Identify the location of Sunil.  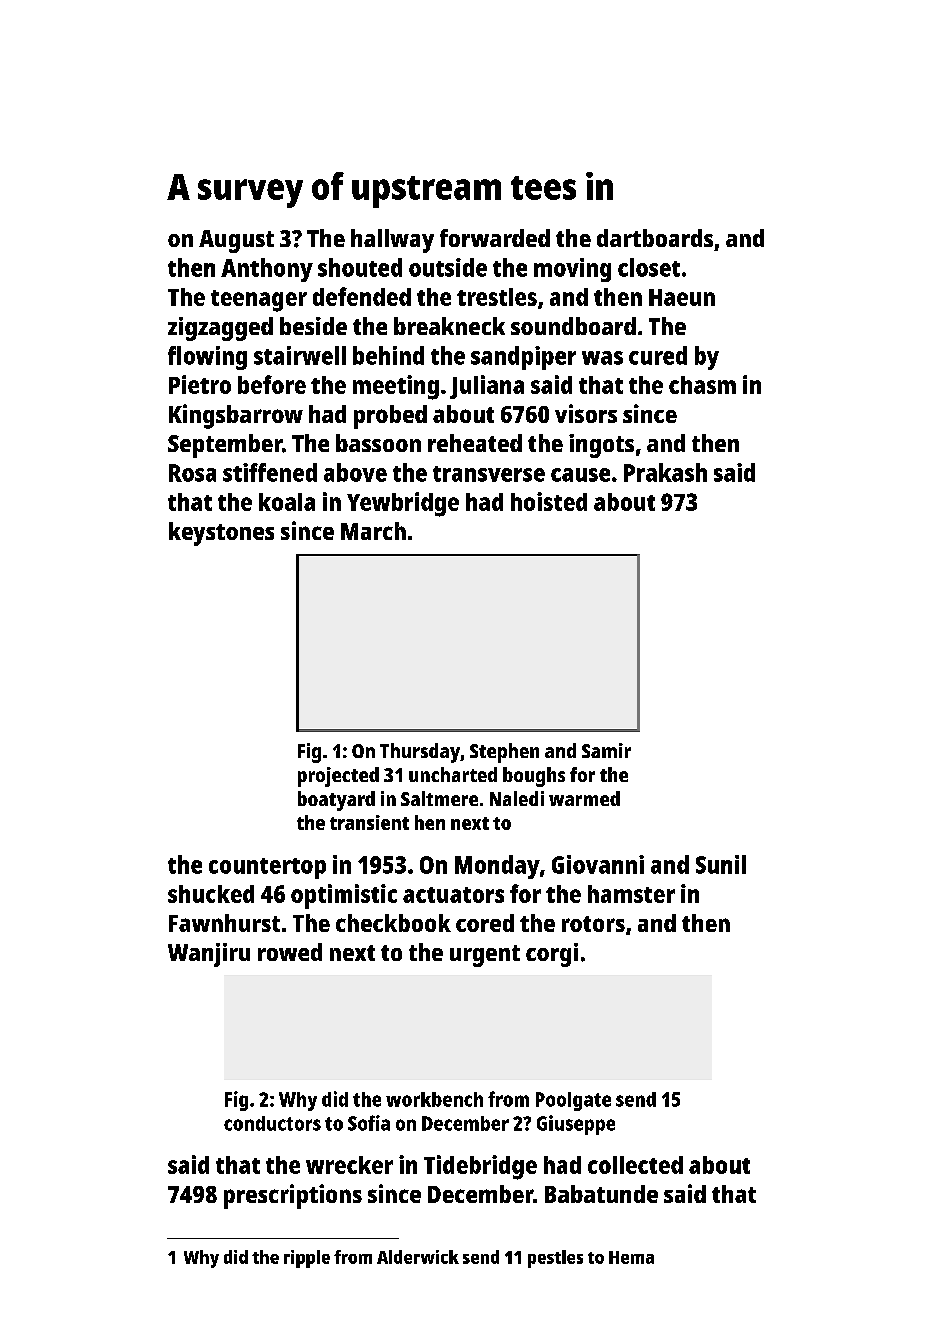
(721, 864).
